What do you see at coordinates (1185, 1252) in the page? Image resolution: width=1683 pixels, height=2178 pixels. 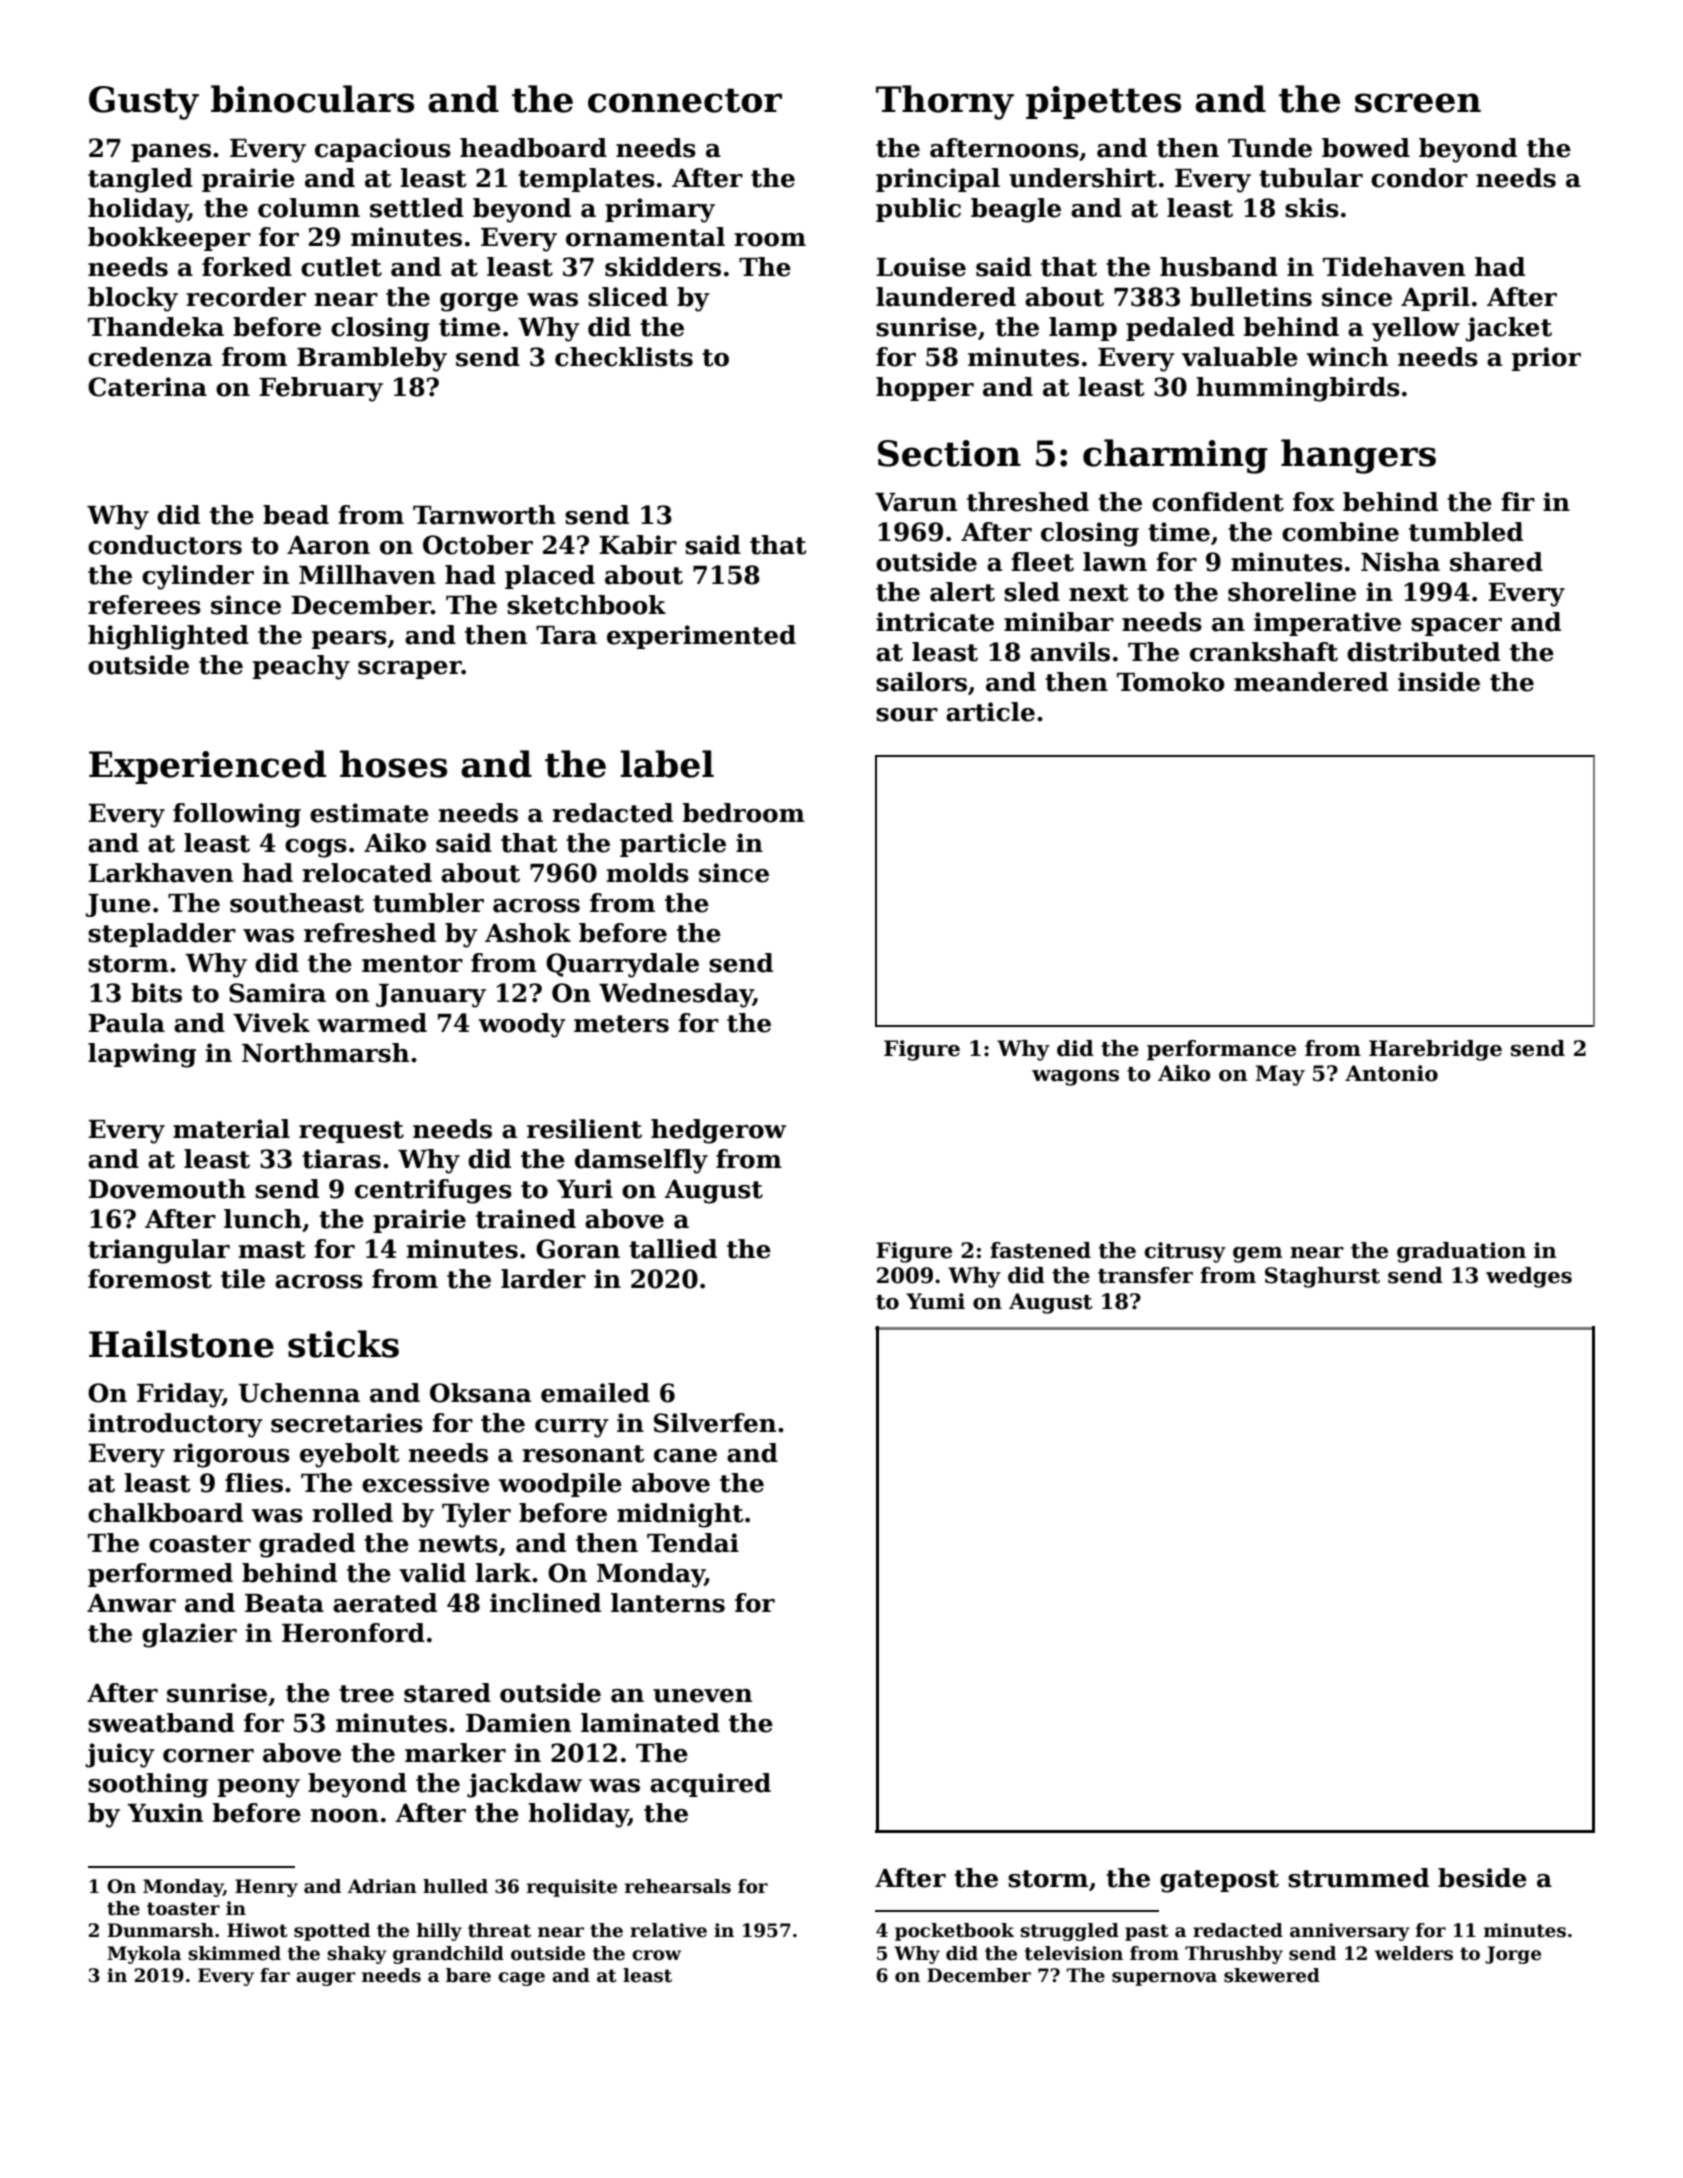 I see `citrusy` at bounding box center [1185, 1252].
